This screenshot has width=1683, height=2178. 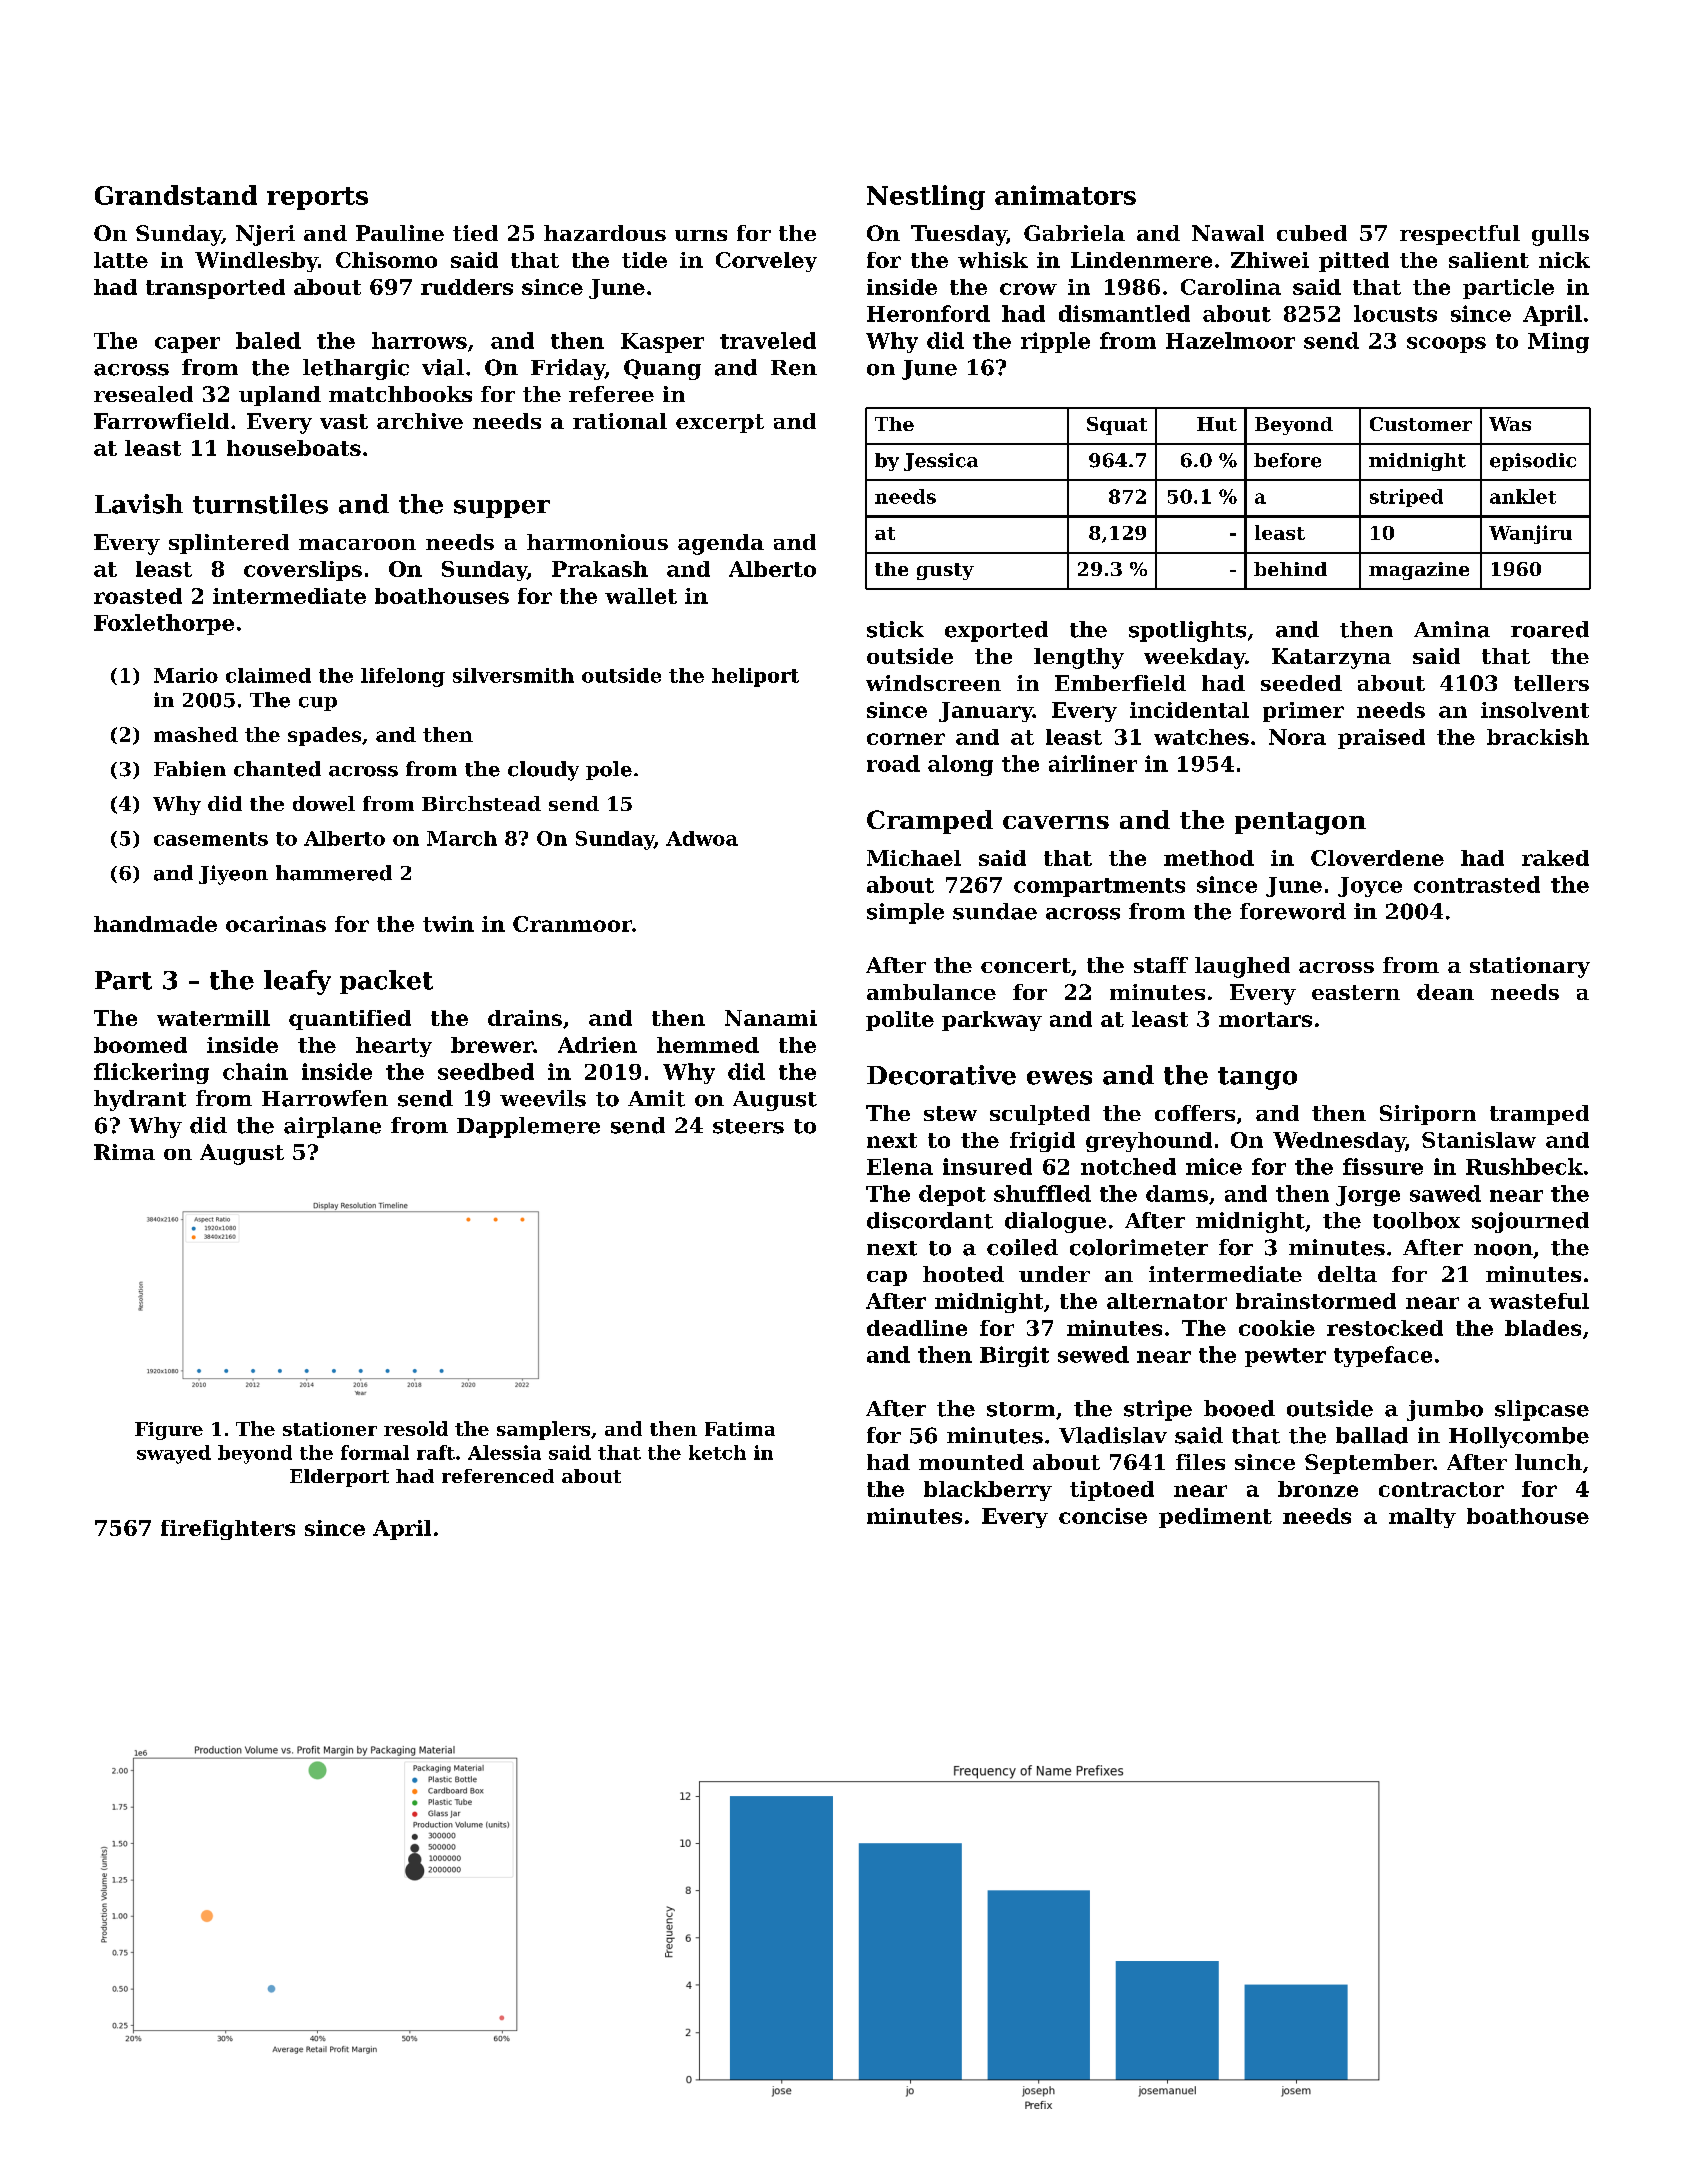 I want to click on stationer, so click(x=330, y=1429).
